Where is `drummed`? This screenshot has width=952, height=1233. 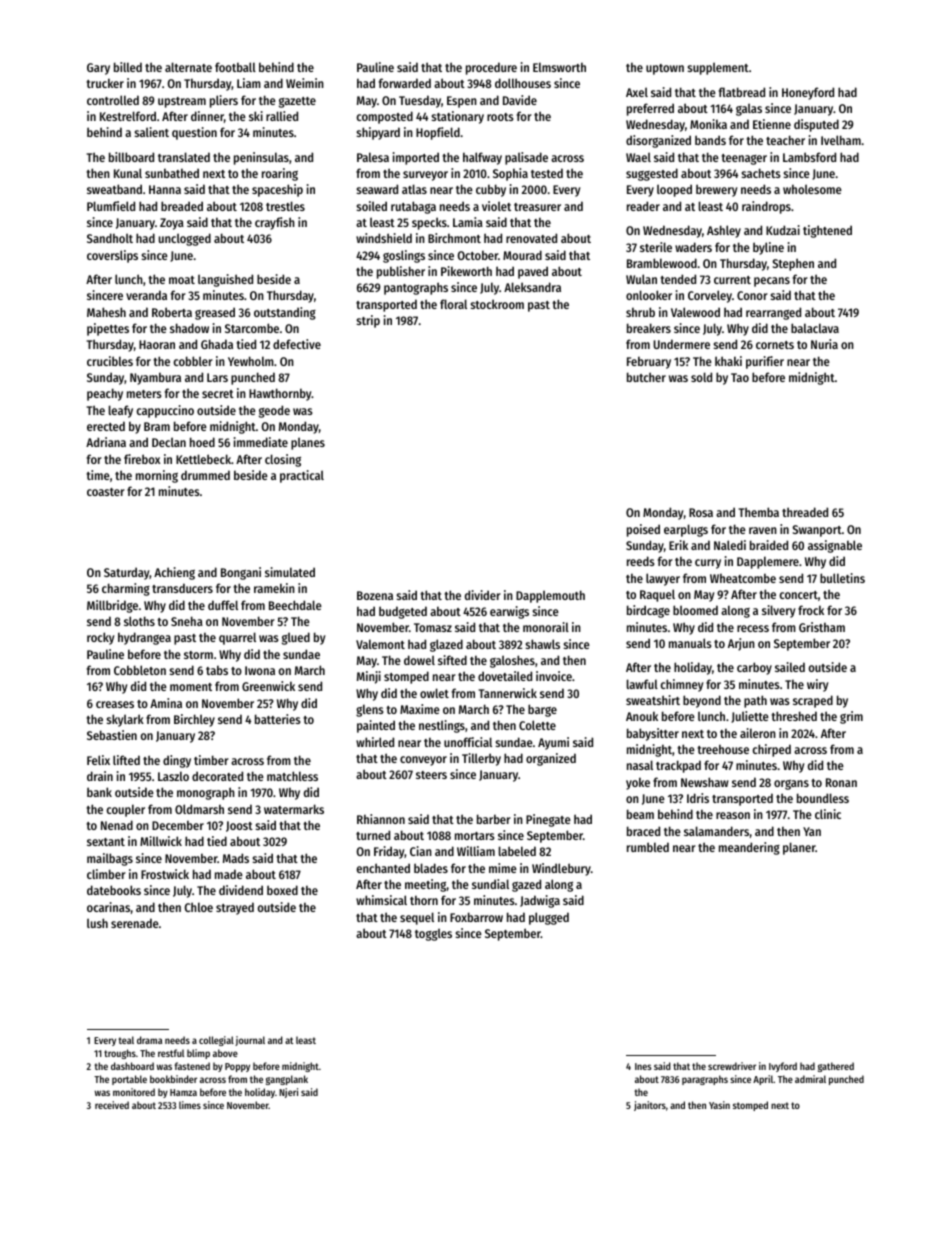
drummed is located at coordinates (205, 475).
